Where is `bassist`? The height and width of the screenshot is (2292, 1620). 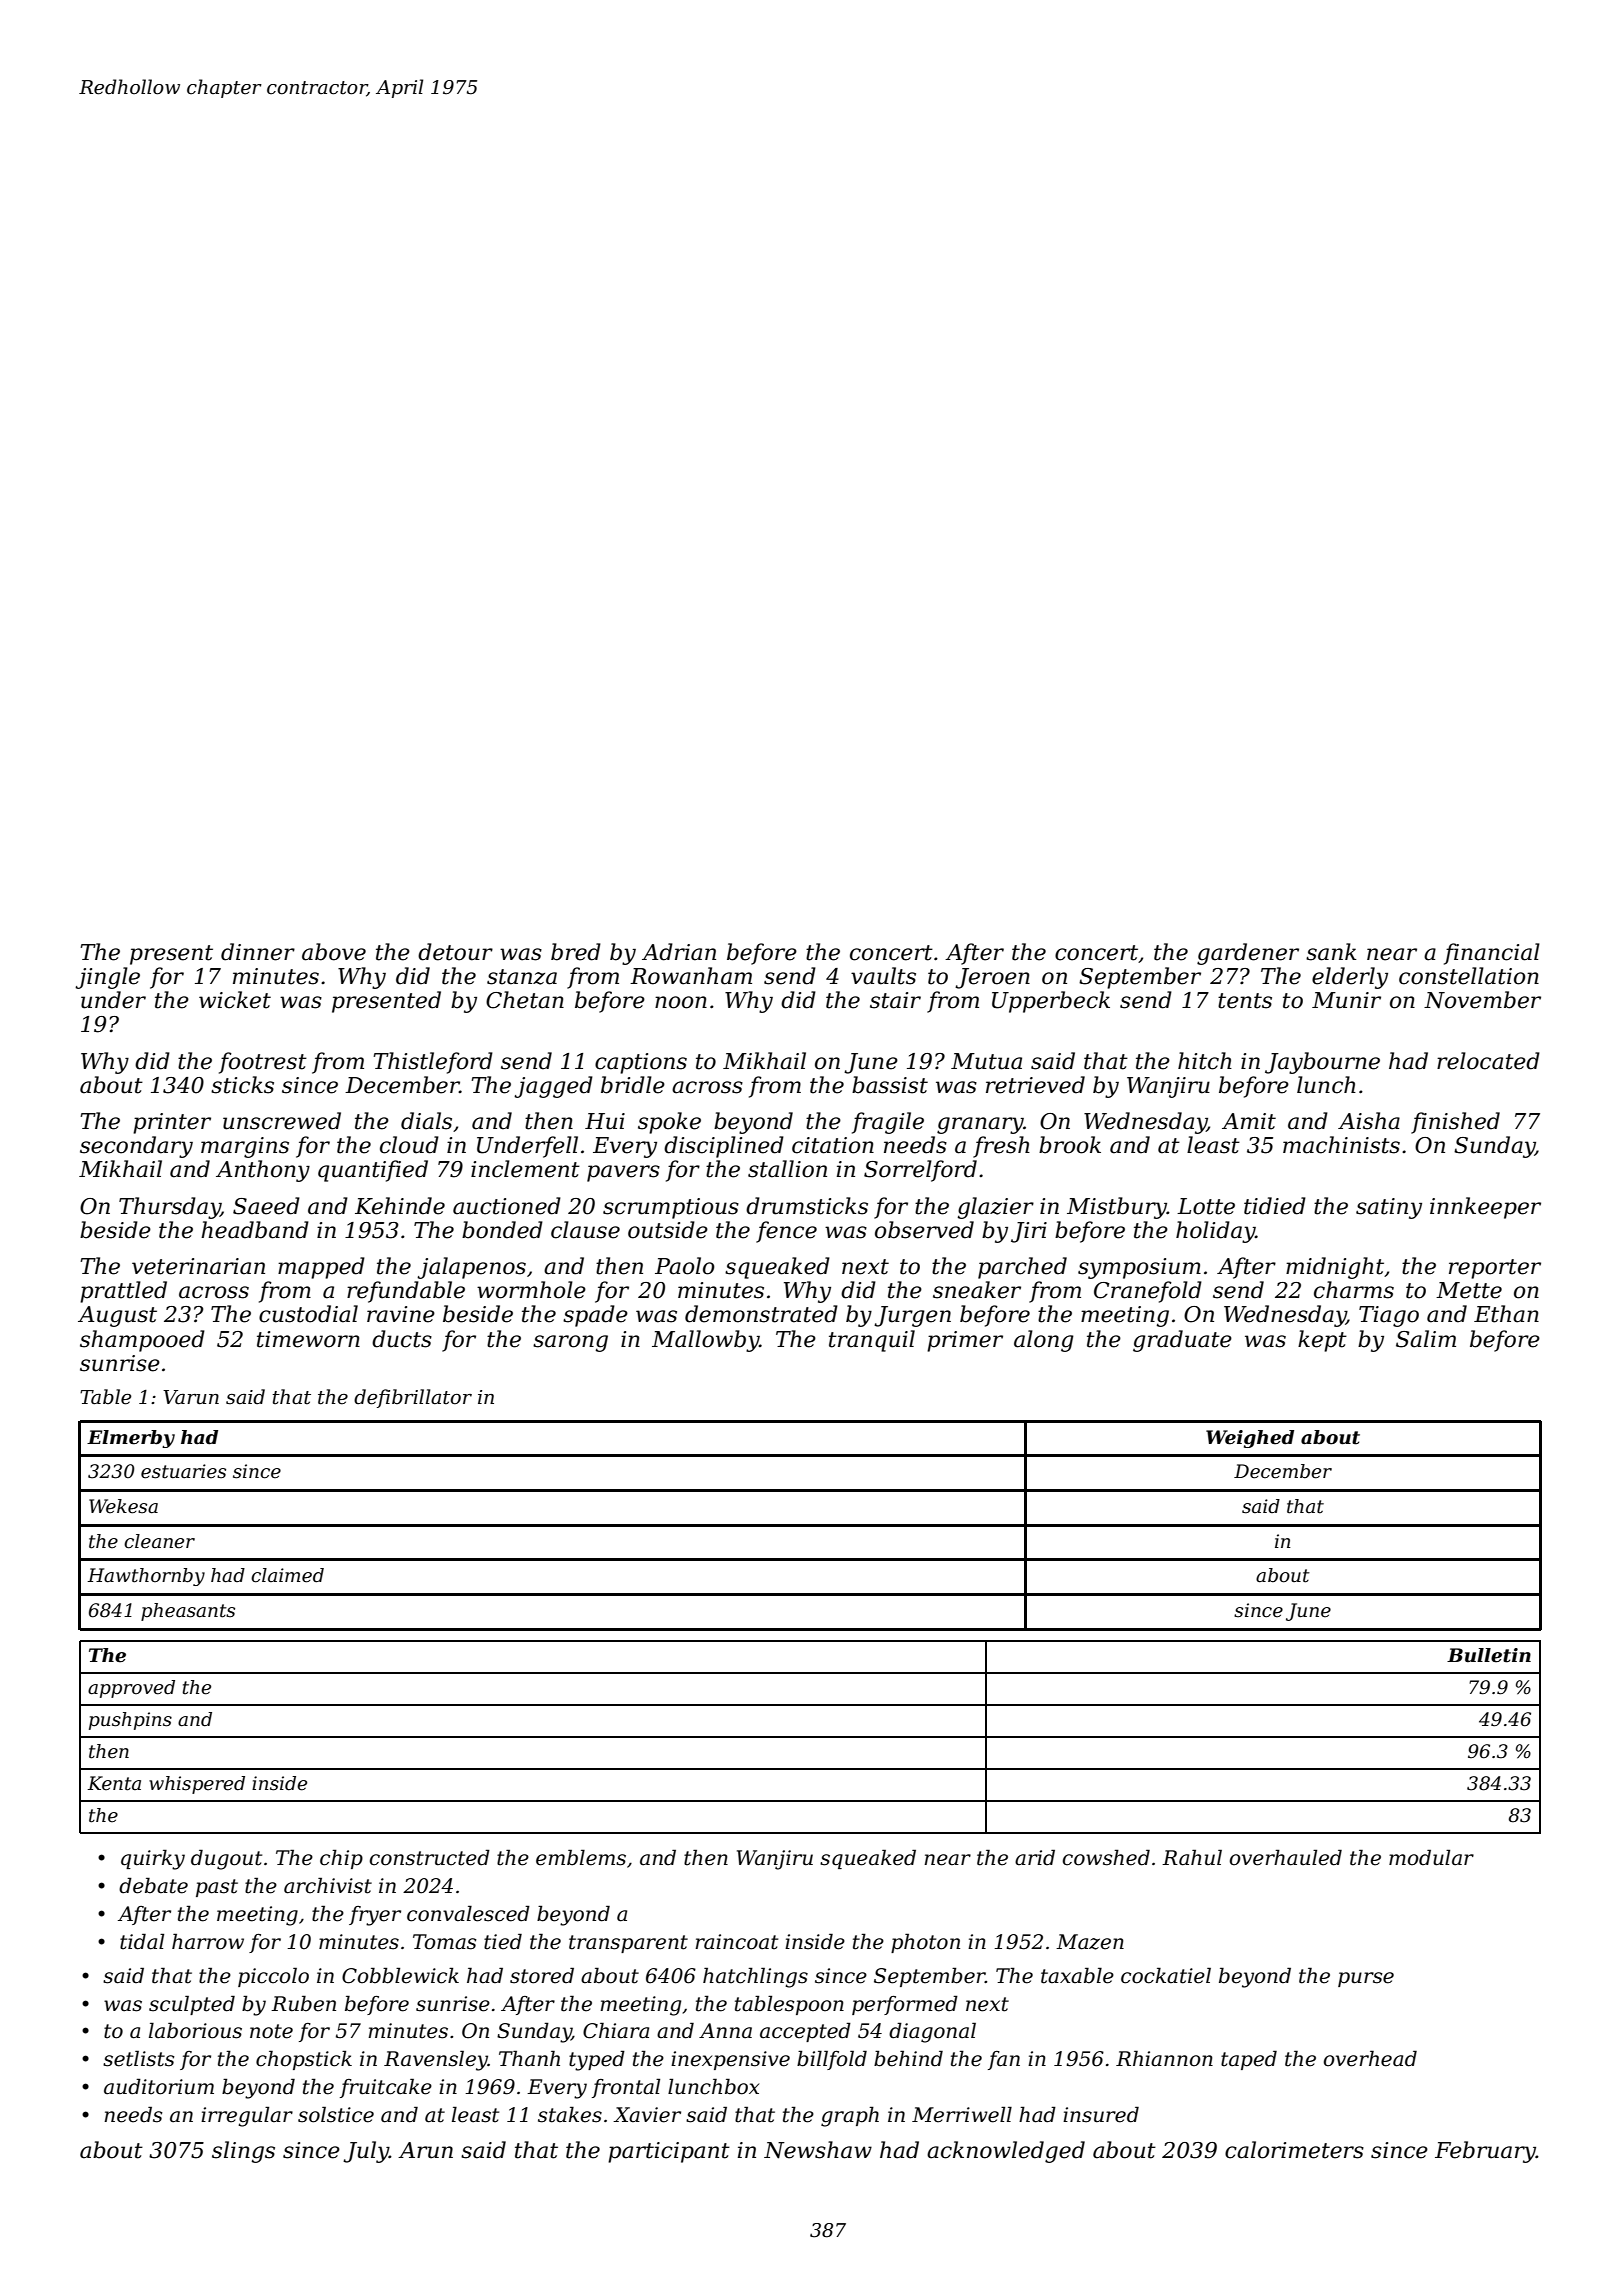 bassist is located at coordinates (890, 1085).
